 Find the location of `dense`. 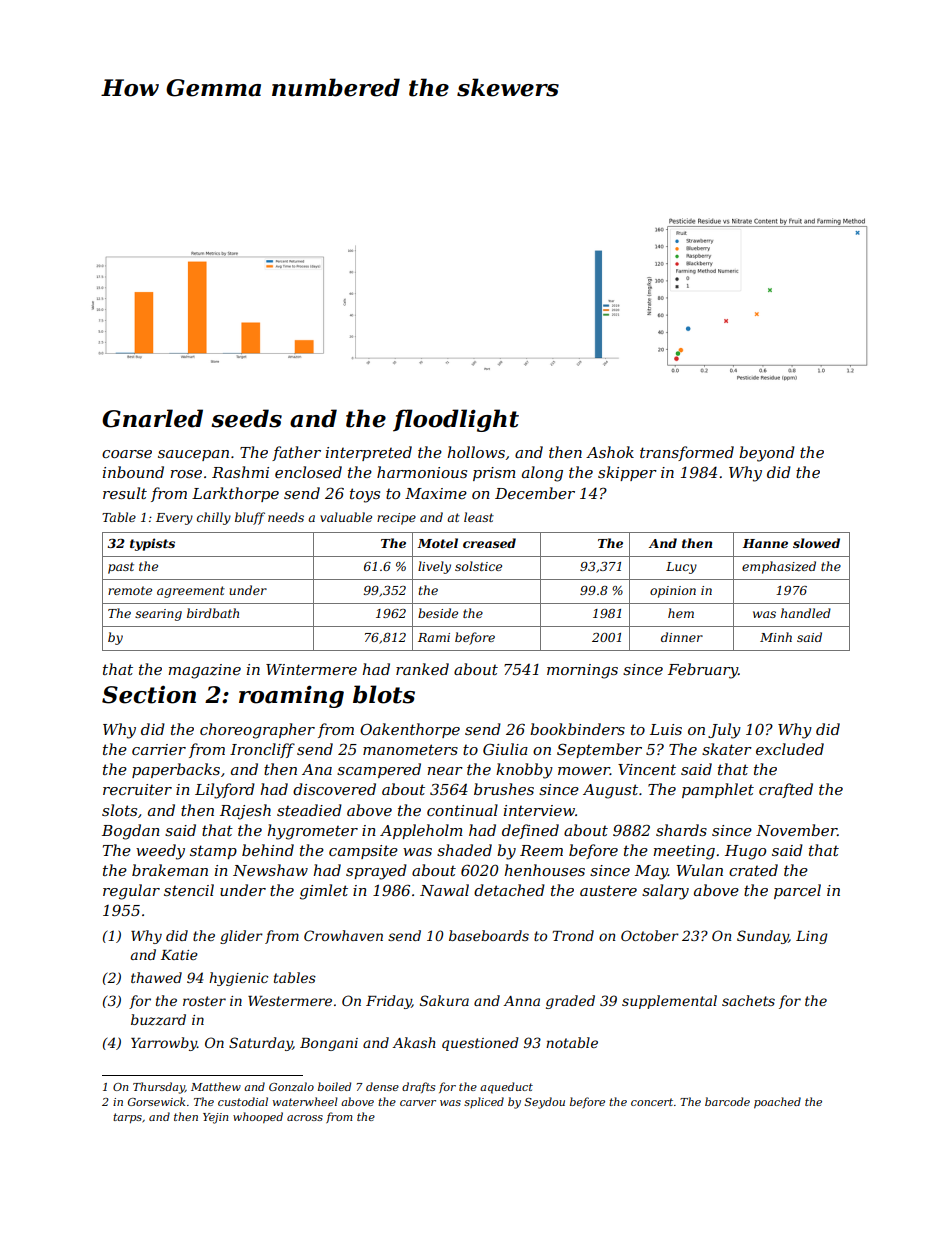

dense is located at coordinates (382, 1086).
